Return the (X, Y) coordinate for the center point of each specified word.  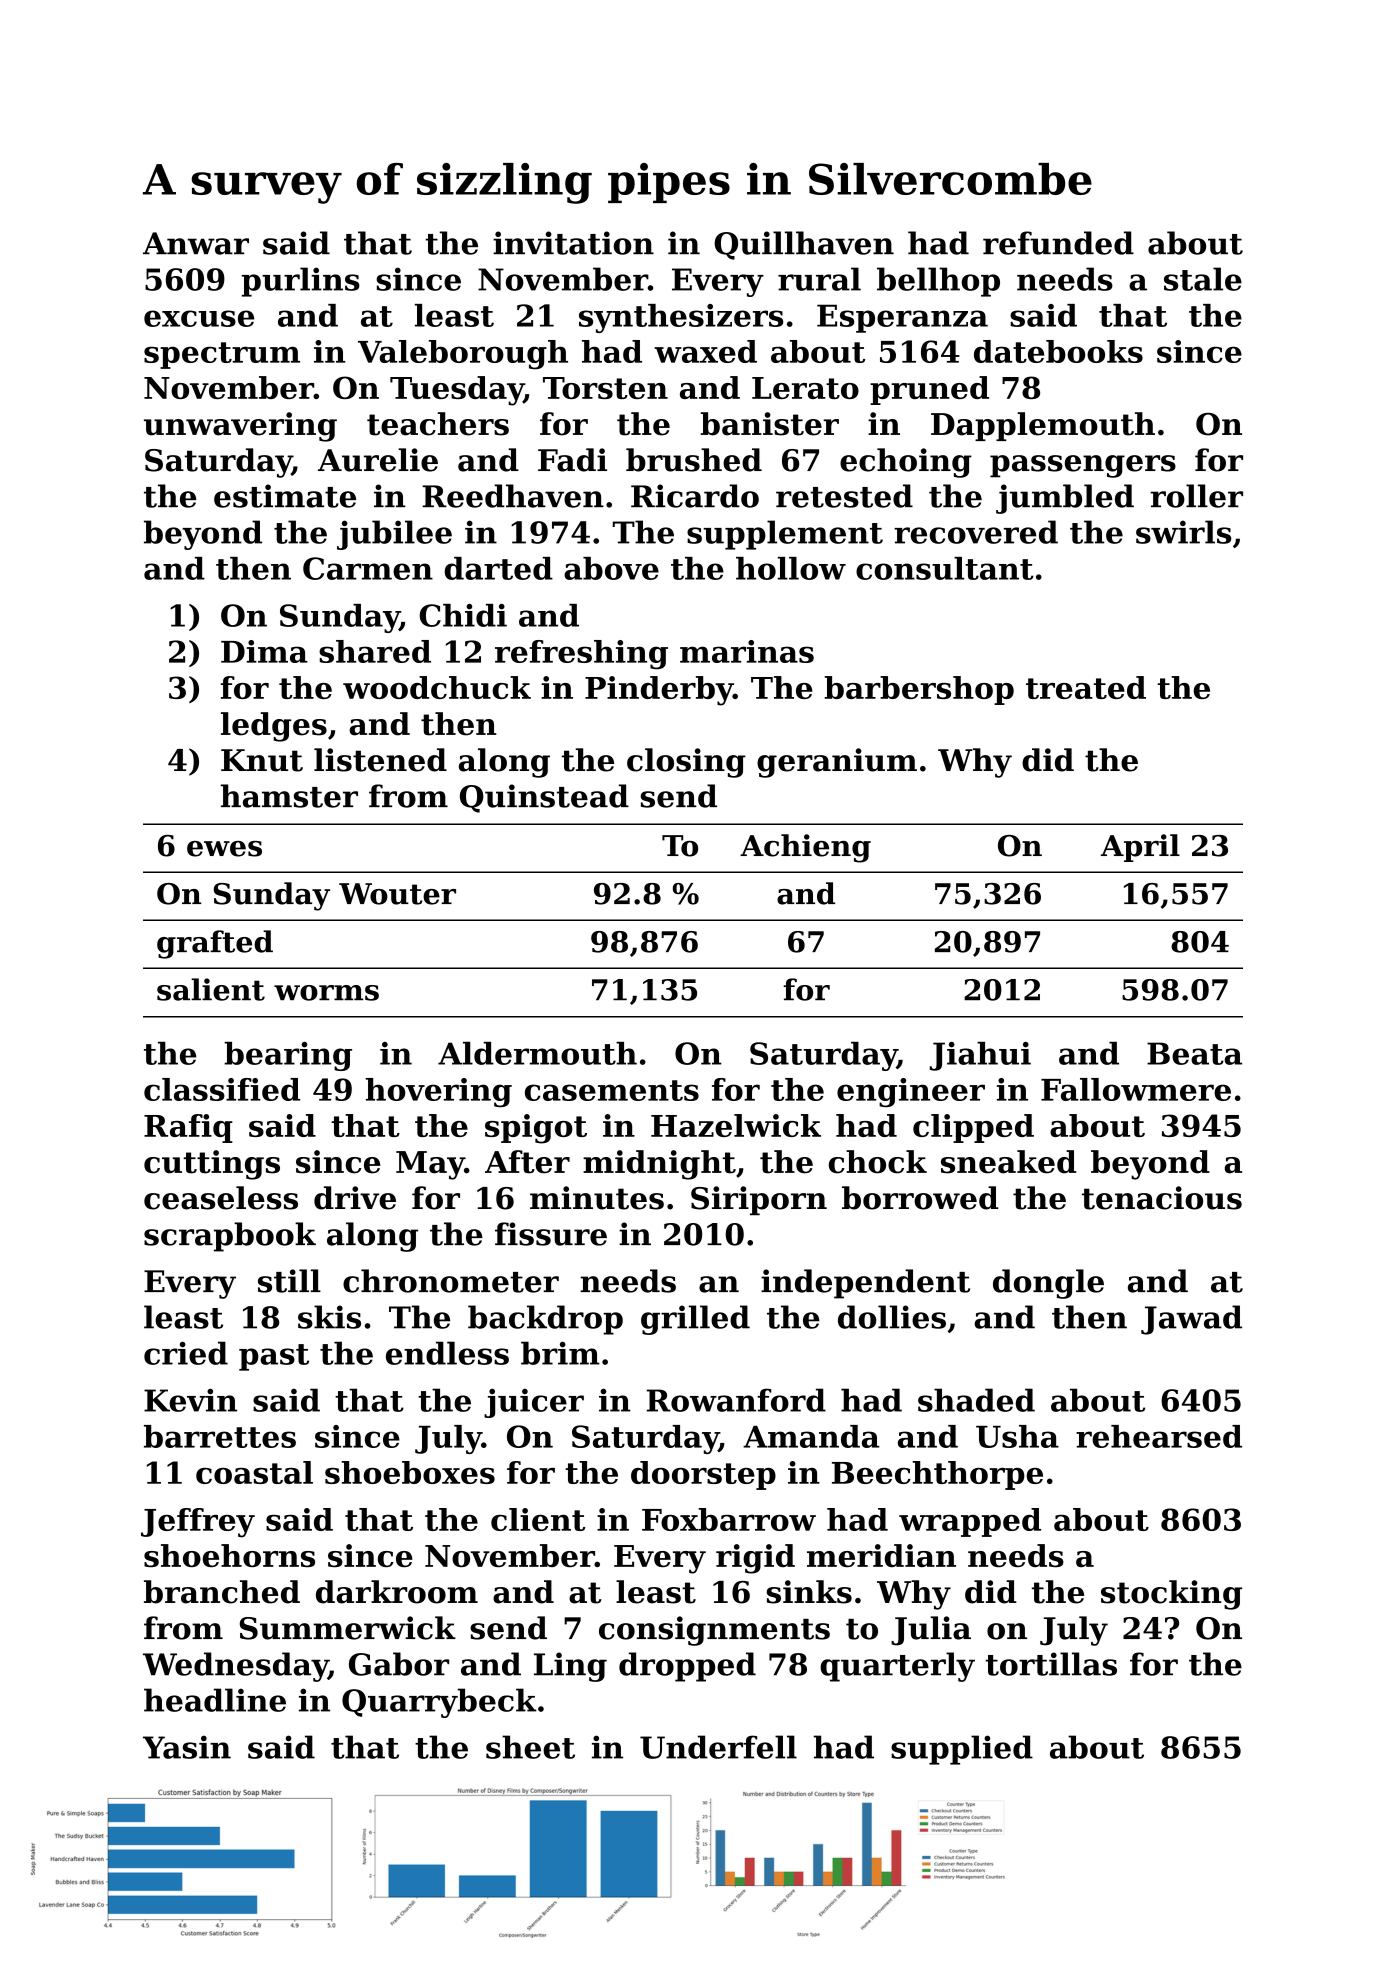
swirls (1183, 532)
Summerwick (348, 1628)
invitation (573, 243)
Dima (264, 651)
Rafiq (188, 1128)
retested (844, 496)
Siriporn (759, 1200)
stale (1203, 279)
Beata (1194, 1053)
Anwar (196, 243)
